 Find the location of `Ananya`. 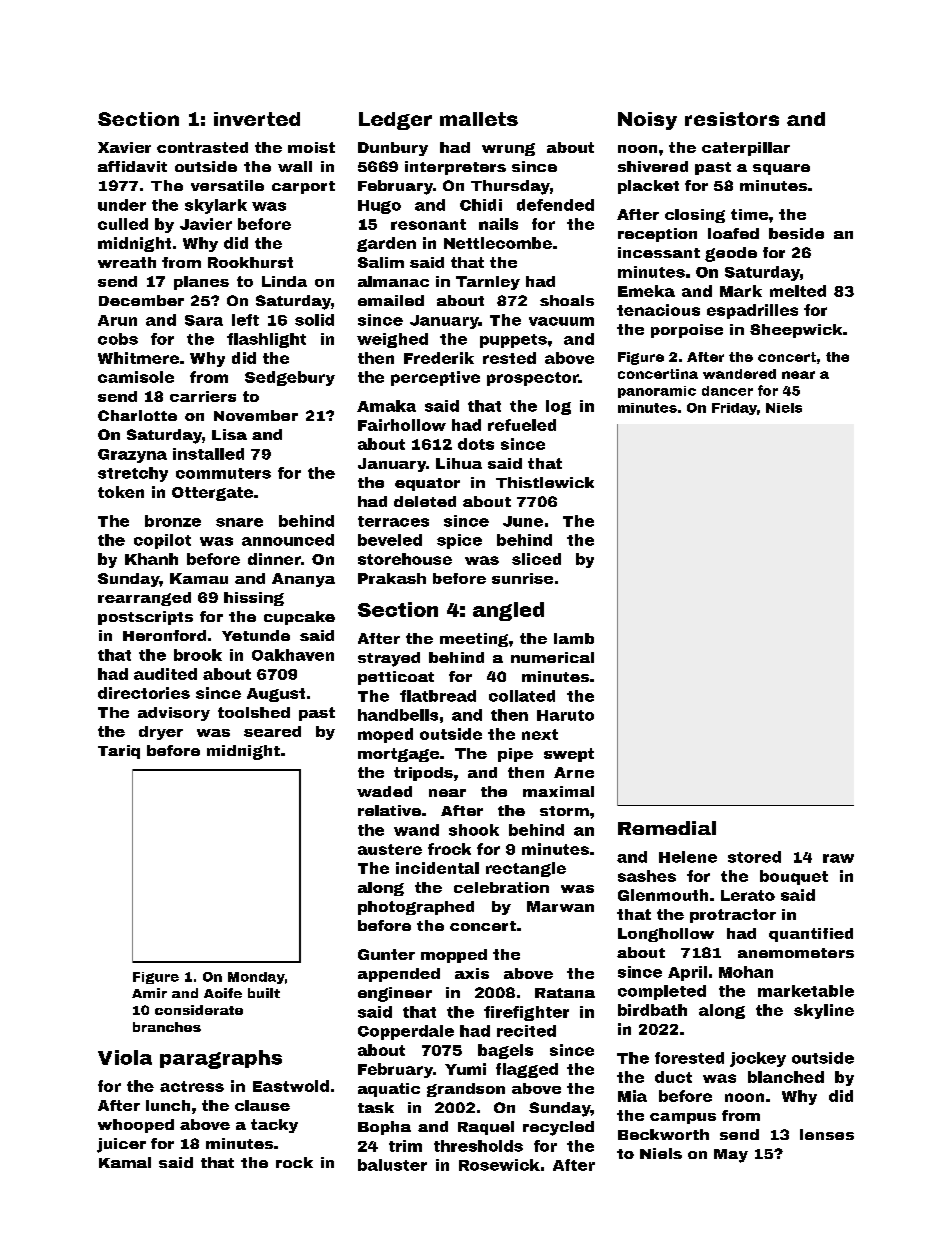

Ananya is located at coordinates (303, 580).
